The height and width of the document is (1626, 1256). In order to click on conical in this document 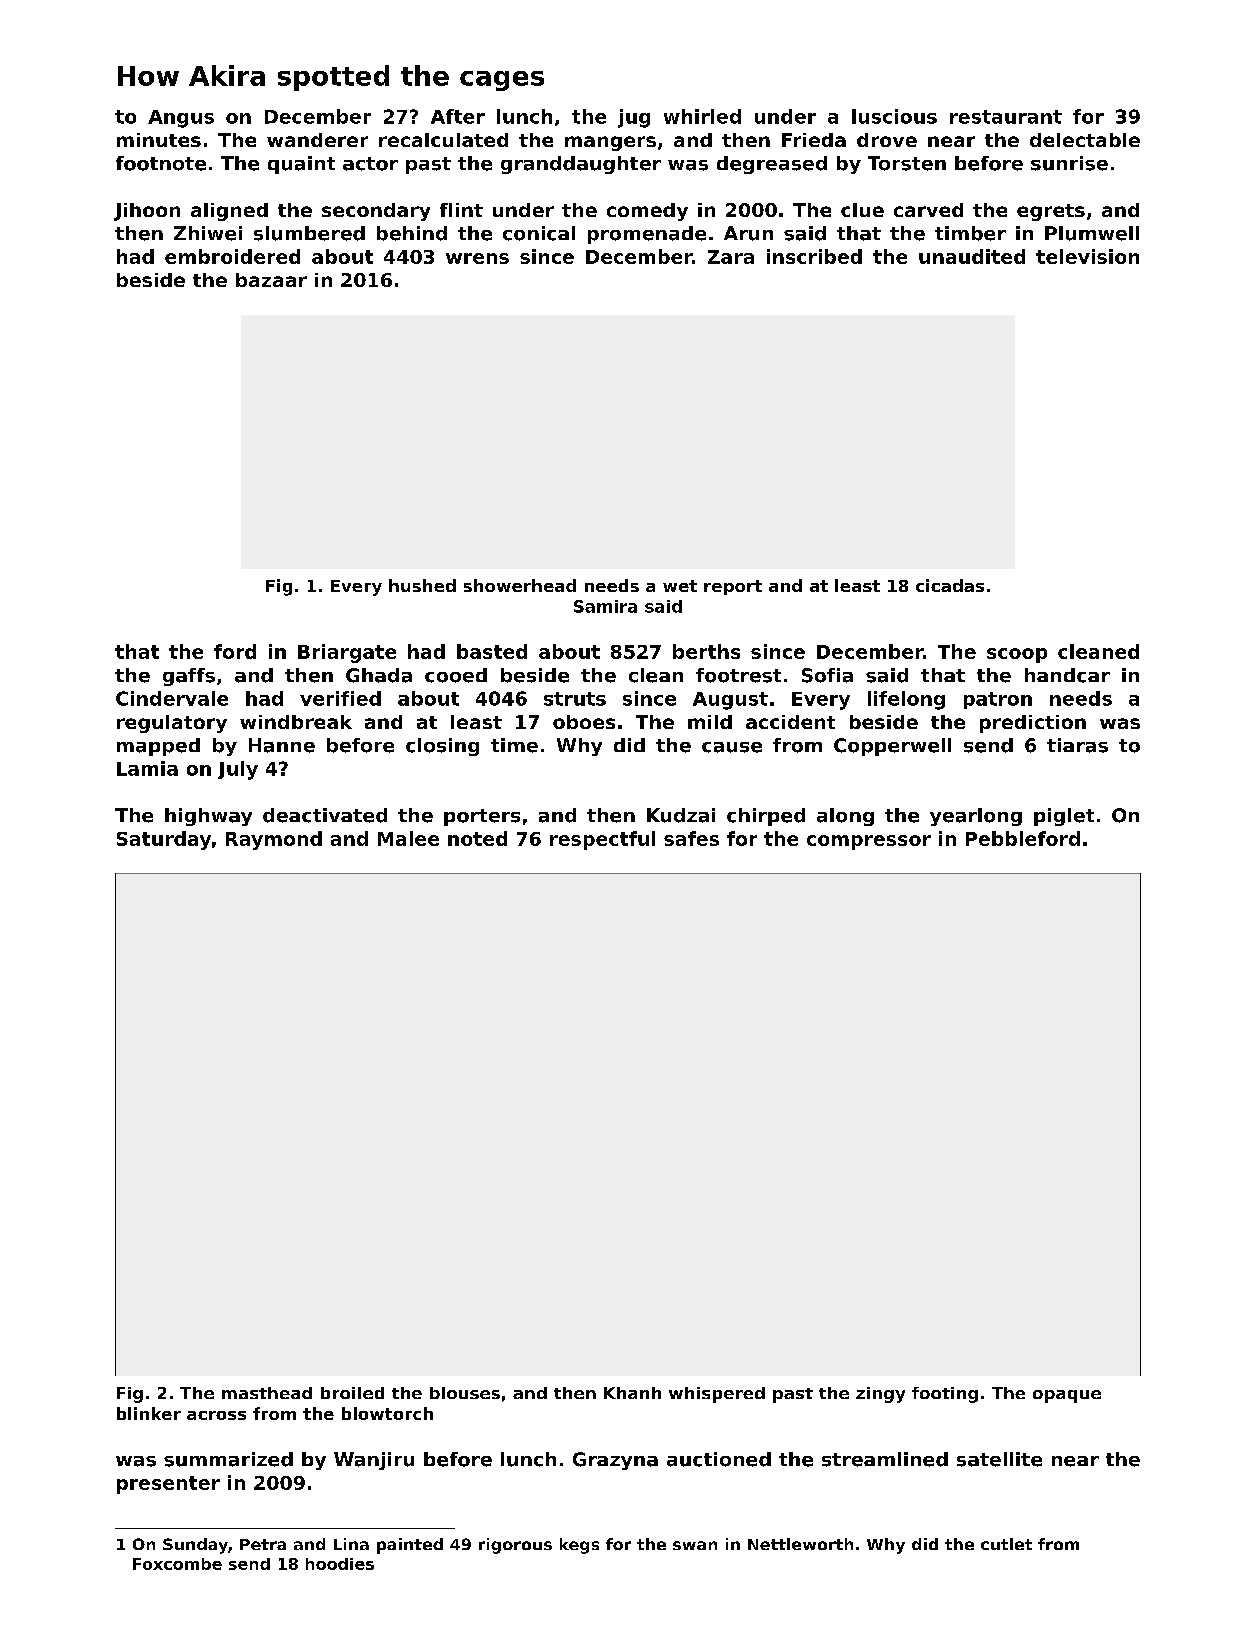, I will do `click(539, 233)`.
